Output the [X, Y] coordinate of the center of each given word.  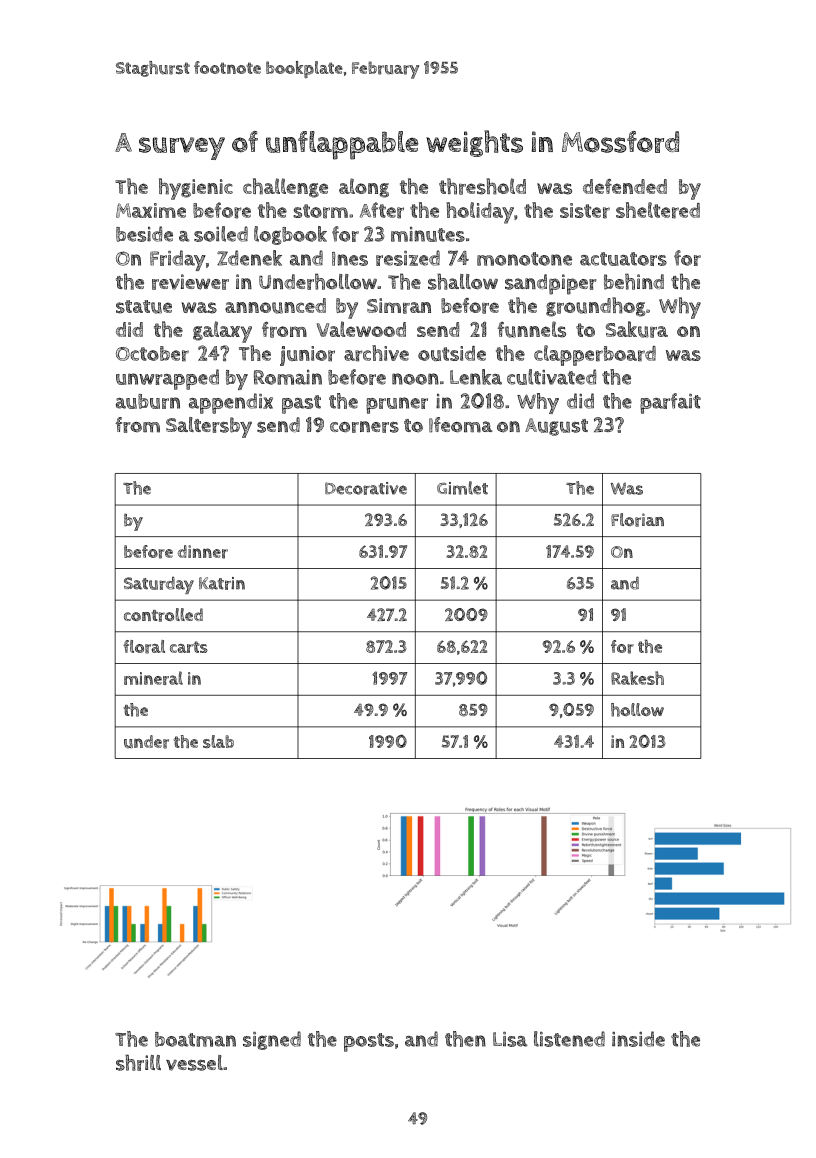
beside [144, 234]
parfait [670, 403]
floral [144, 647]
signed [272, 1040]
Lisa [510, 1039]
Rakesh [637, 678]
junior [307, 356]
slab [218, 741]
